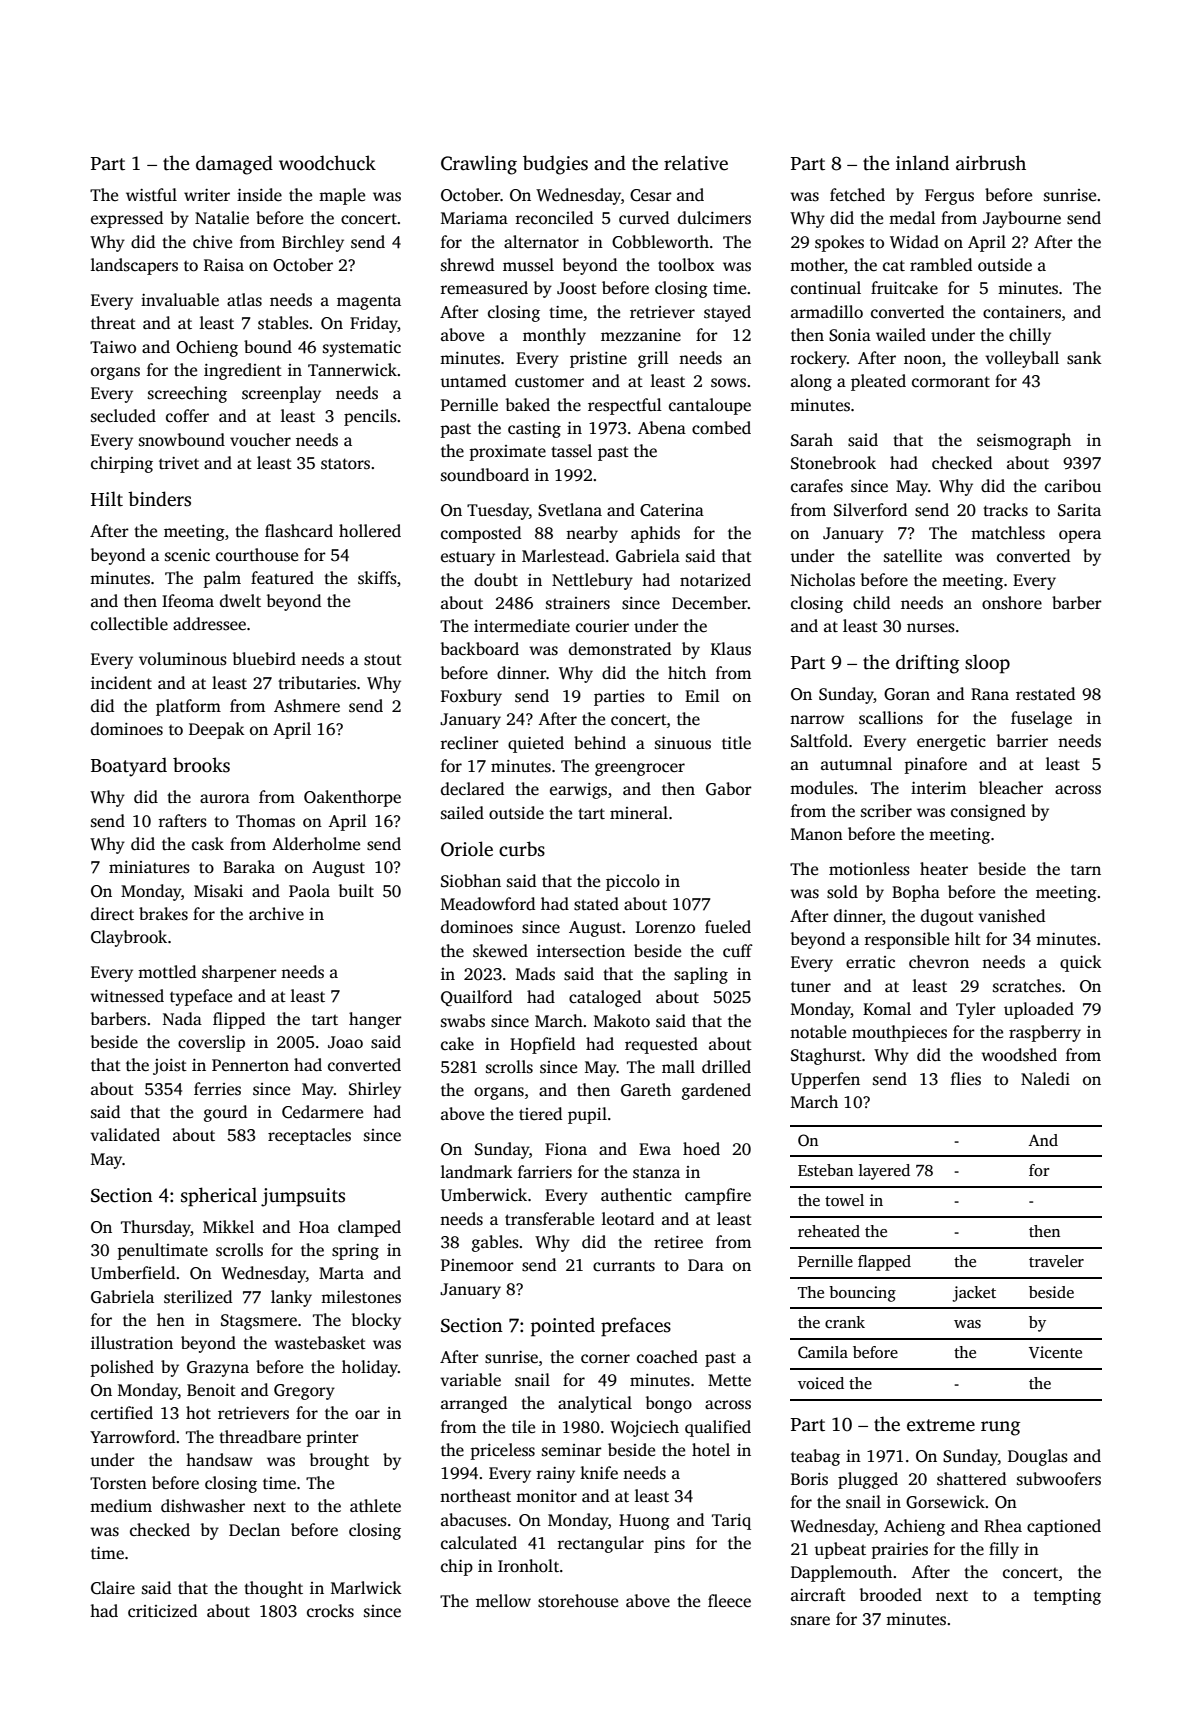 Image resolution: width=1192 pixels, height=1727 pixels. I want to click on sloop, so click(987, 664).
